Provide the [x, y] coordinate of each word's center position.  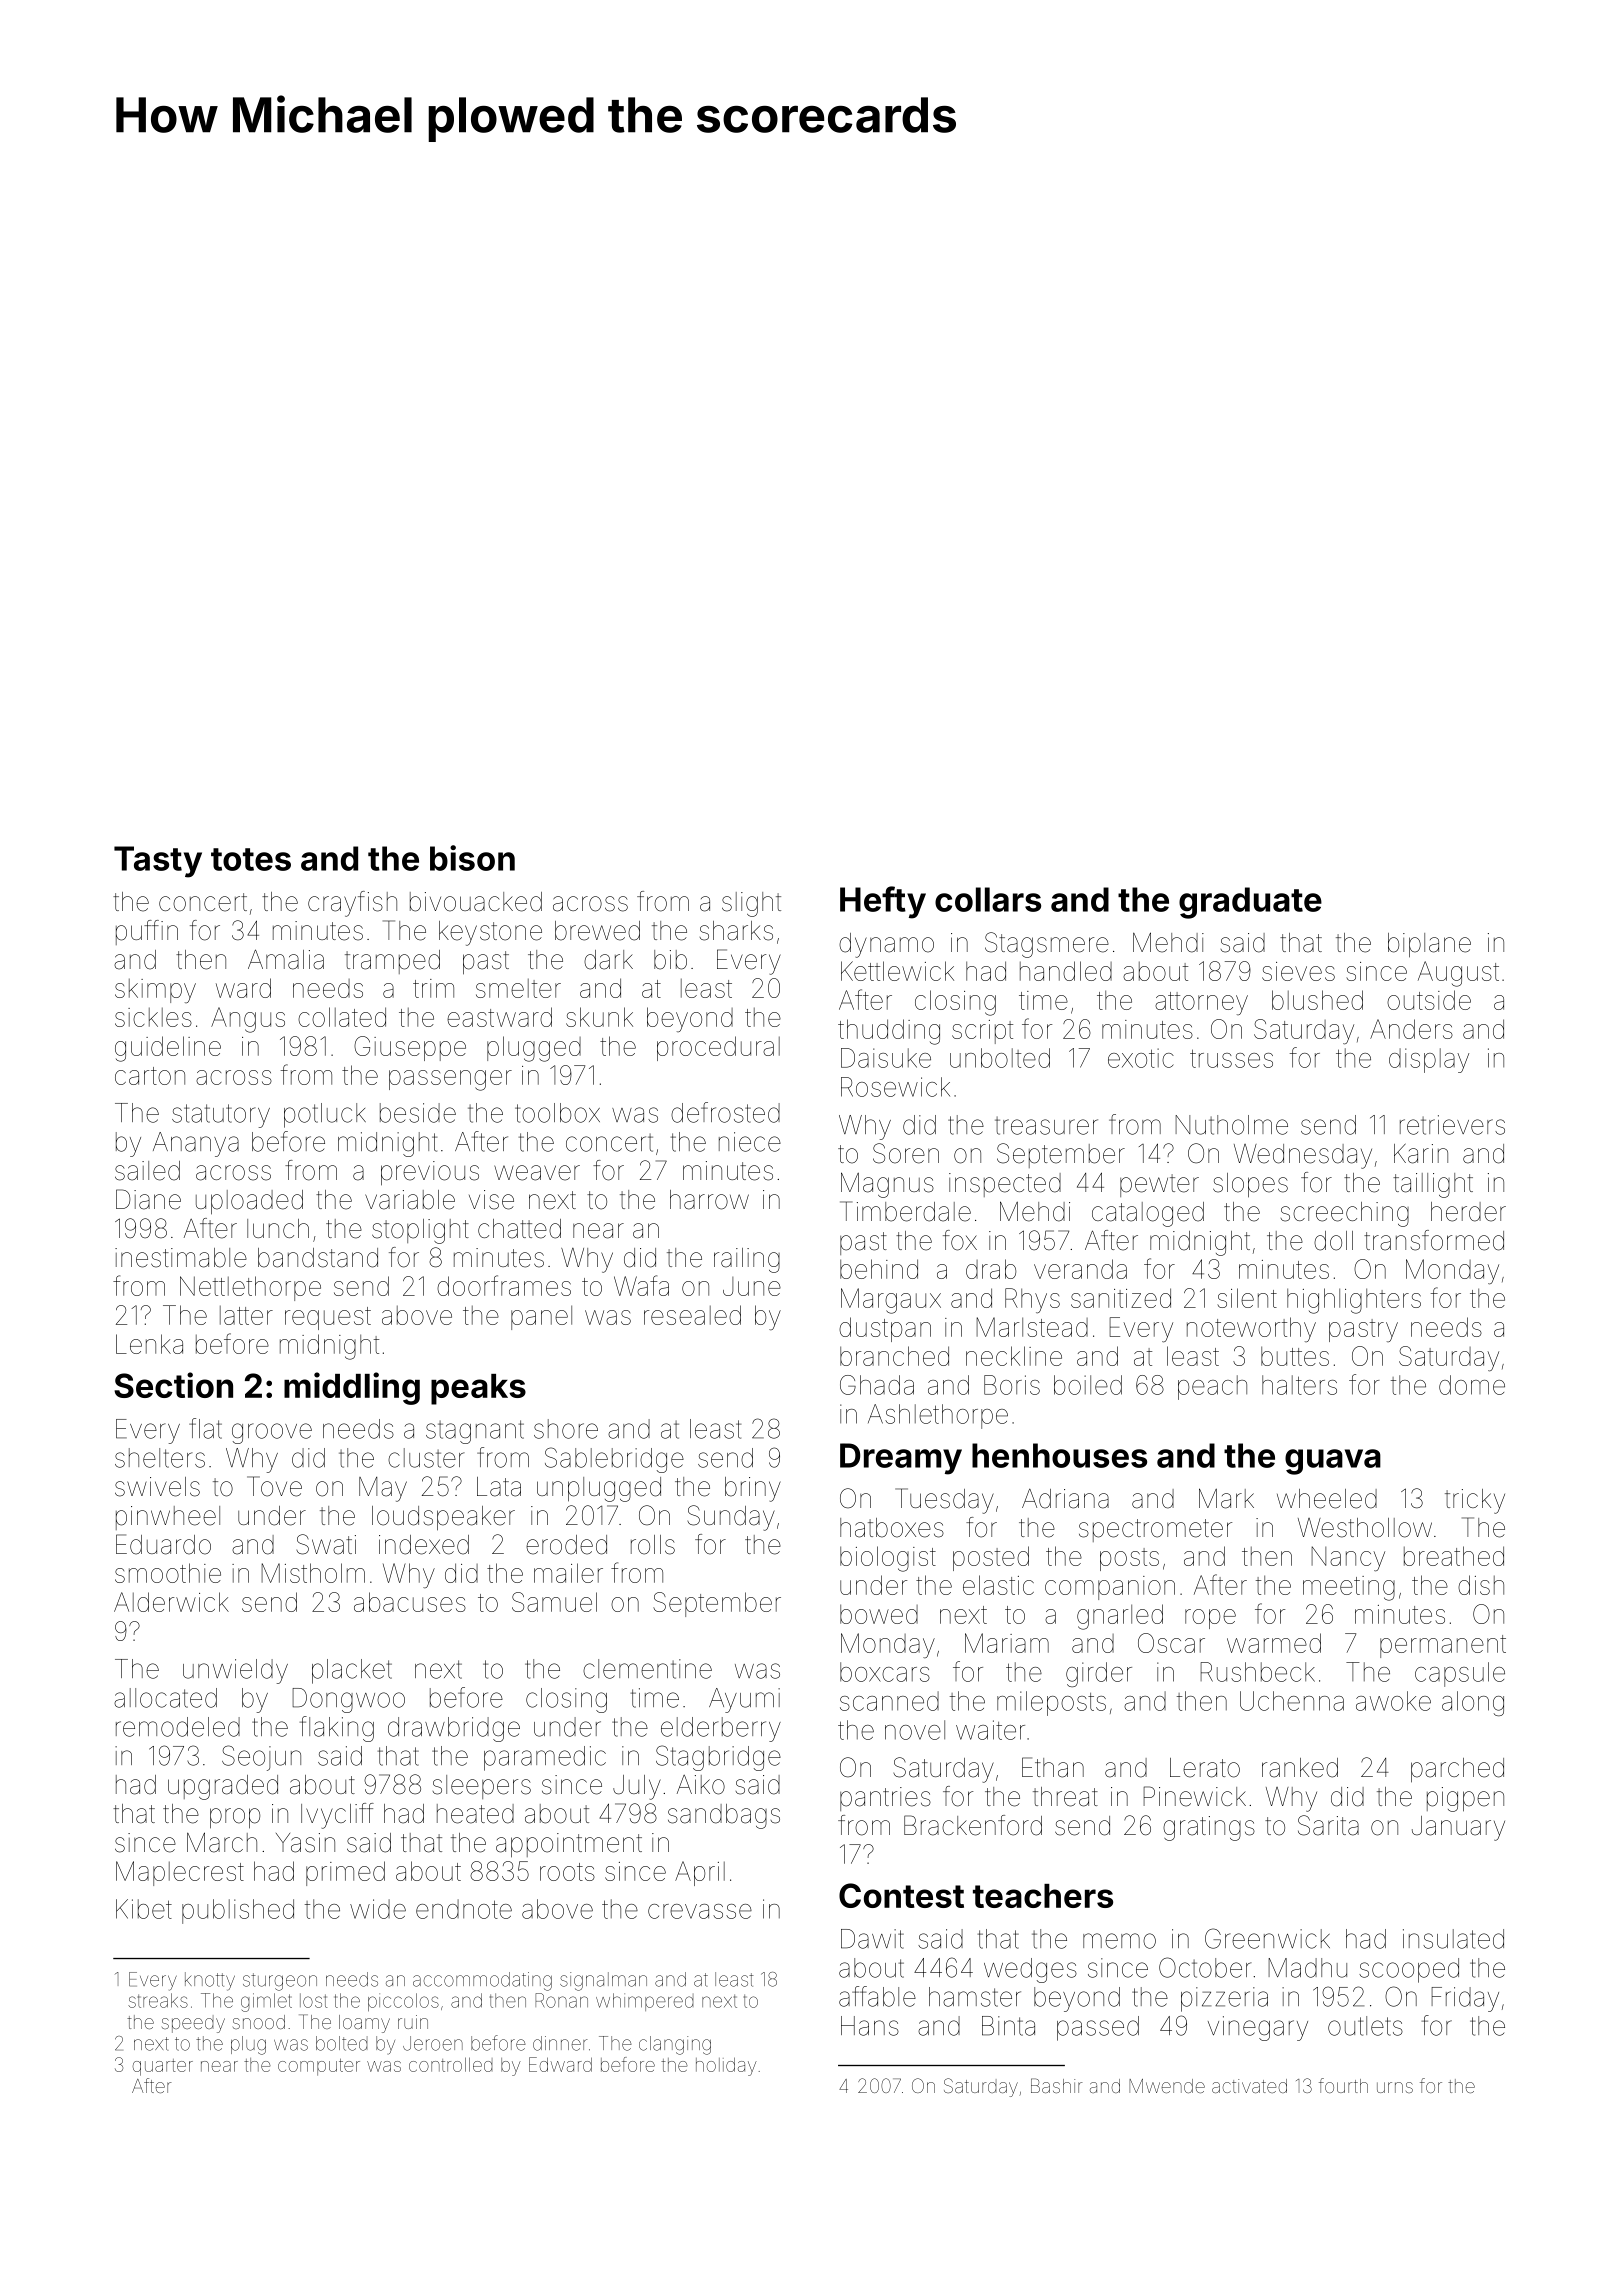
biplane [1429, 945]
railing [747, 1260]
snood [259, 2022]
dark [608, 960]
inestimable [181, 1258]
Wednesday [1303, 1156]
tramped [392, 962]
